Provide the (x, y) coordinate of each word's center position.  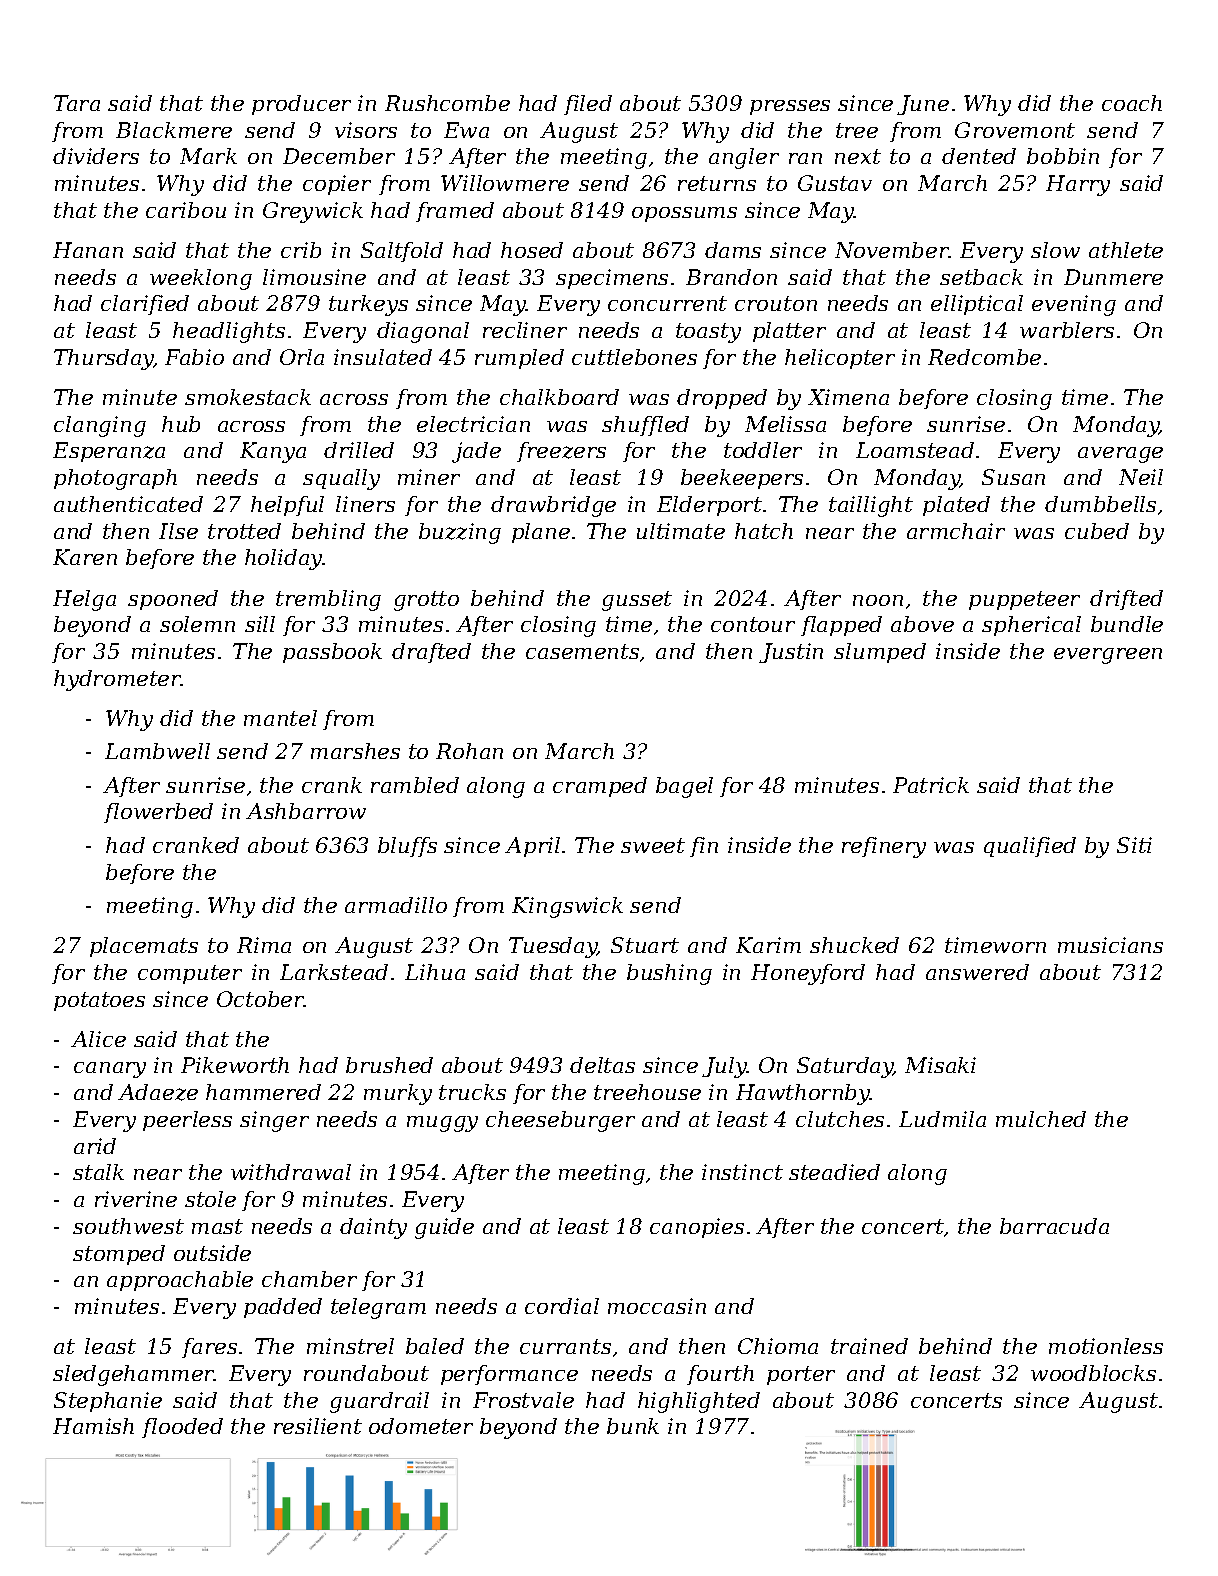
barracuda (1054, 1226)
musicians (1110, 945)
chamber (309, 1279)
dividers (96, 156)
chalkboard (559, 397)
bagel (684, 787)
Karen (85, 557)
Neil (1141, 477)
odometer (421, 1426)
